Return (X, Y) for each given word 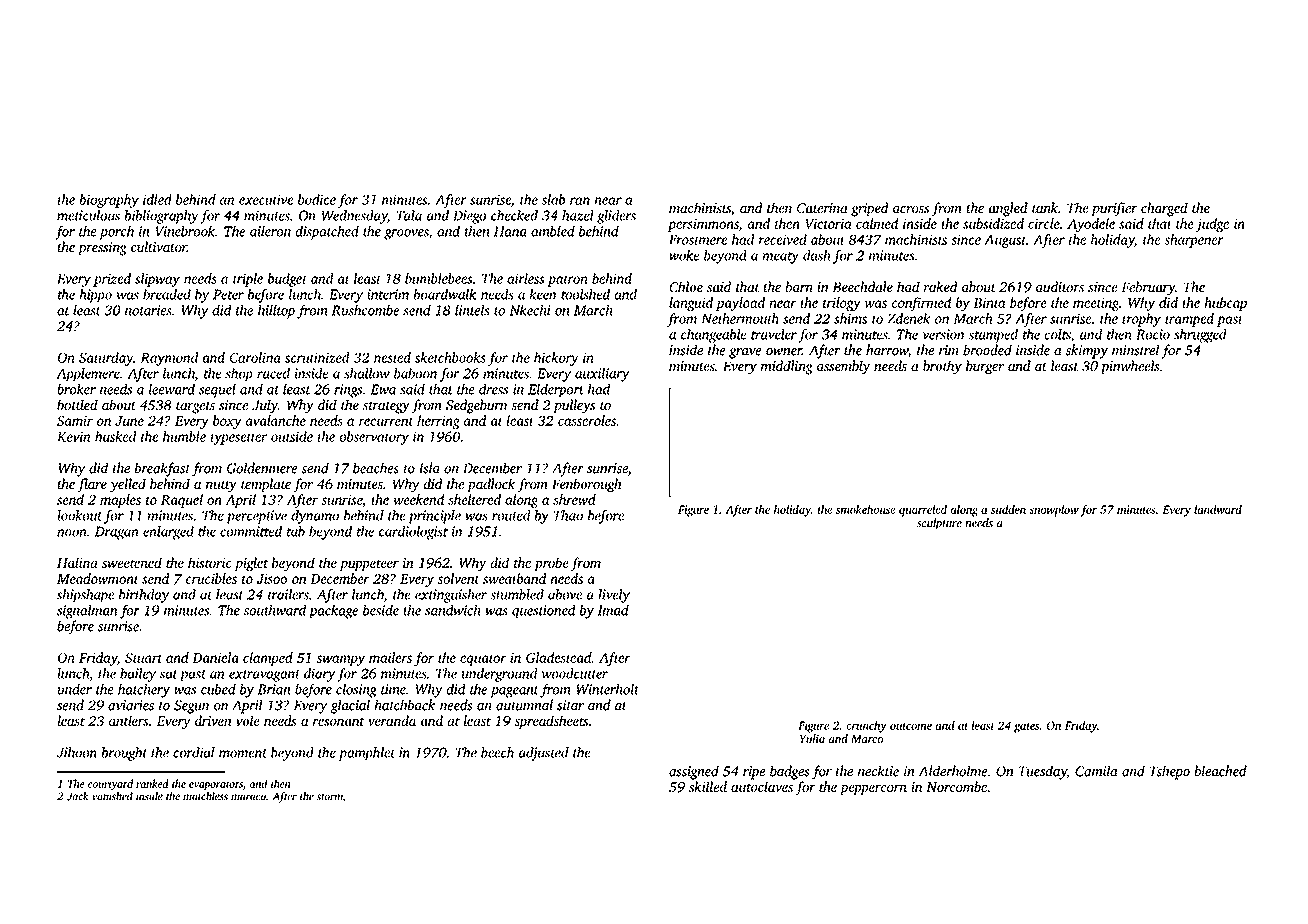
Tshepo (1170, 772)
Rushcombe (365, 310)
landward (1218, 509)
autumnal (524, 705)
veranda (392, 720)
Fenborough (586, 485)
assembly (843, 367)
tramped (1189, 320)
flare (92, 485)
